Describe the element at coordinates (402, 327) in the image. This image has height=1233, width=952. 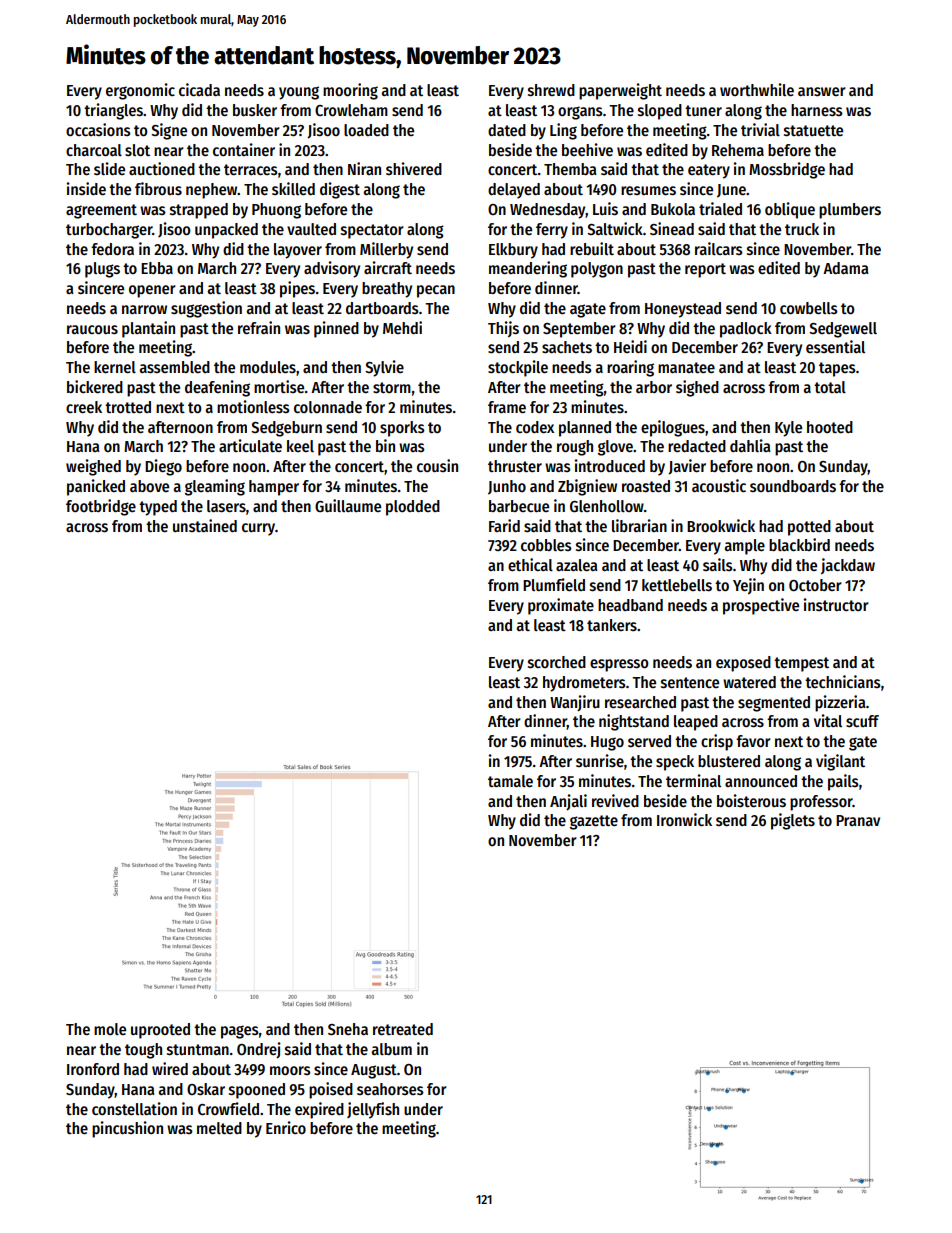
I see `Mehdi` at that location.
